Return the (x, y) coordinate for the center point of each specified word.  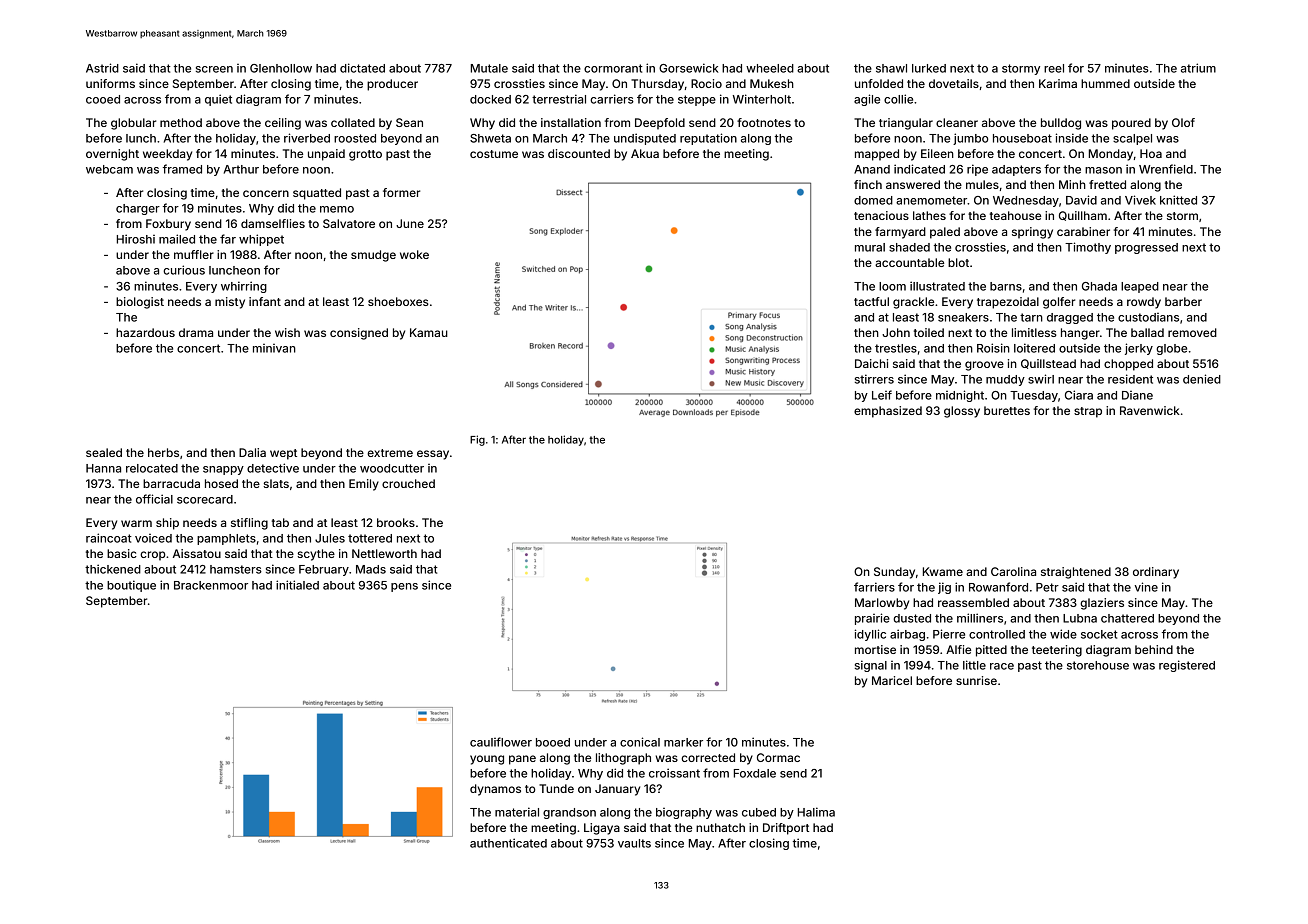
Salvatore (349, 223)
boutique (131, 586)
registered (1187, 666)
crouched (408, 483)
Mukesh (772, 83)
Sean (409, 122)
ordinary (1156, 573)
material (517, 812)
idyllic (870, 635)
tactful (871, 301)
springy (1032, 233)
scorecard (205, 499)
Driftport (786, 829)
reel (1054, 68)
